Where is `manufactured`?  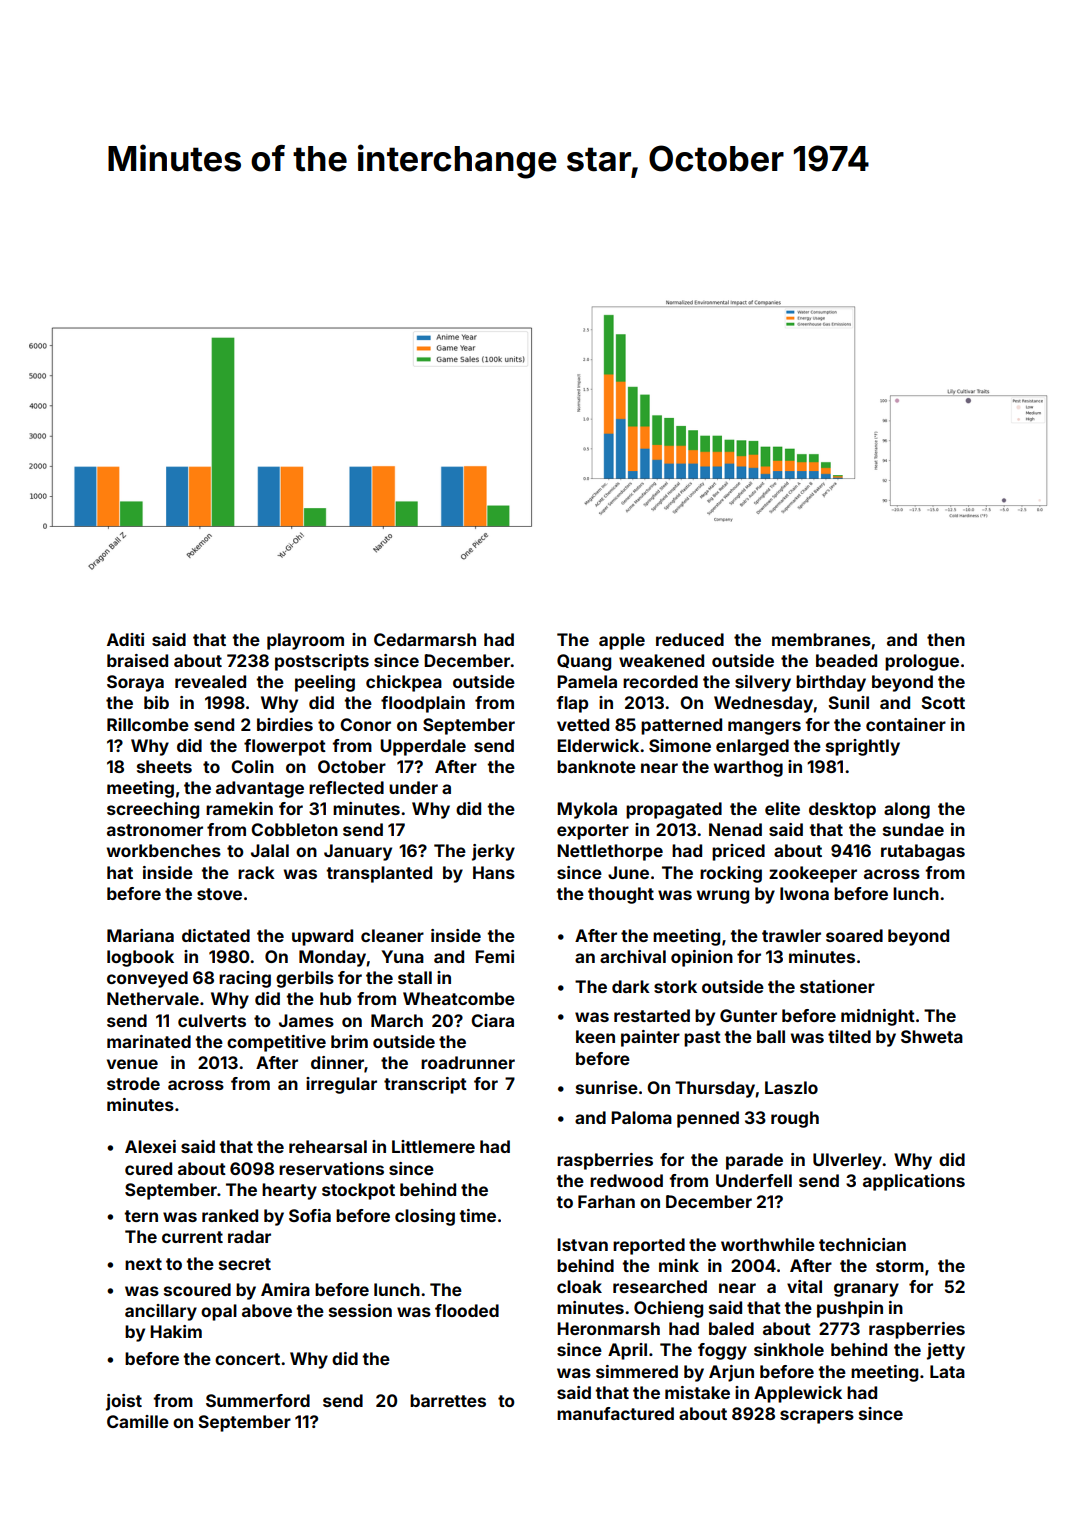
manufactured is located at coordinates (615, 1413).
